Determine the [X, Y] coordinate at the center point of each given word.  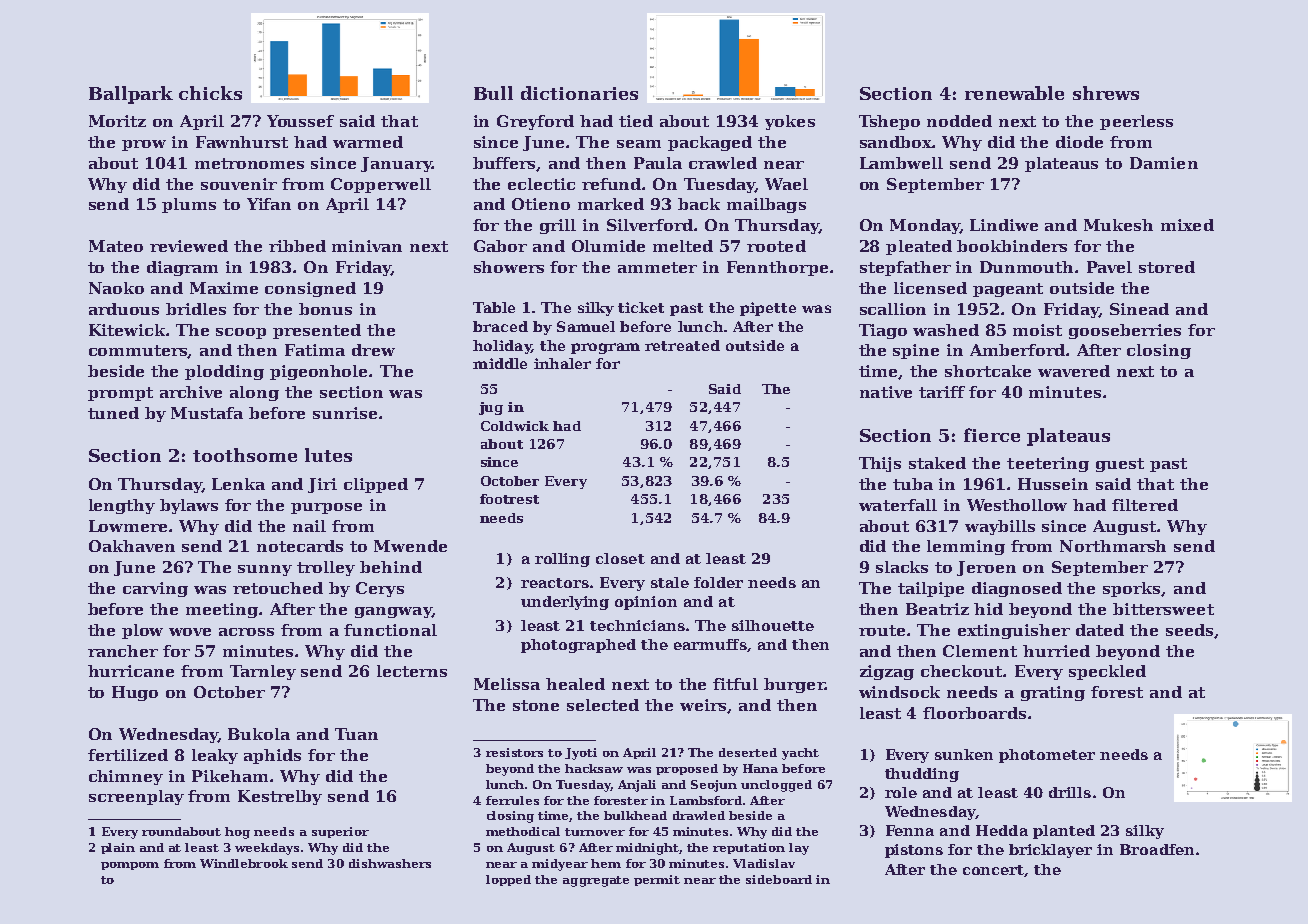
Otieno [541, 204]
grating [1053, 693]
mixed [1187, 225]
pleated [919, 247]
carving [155, 589]
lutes [328, 455]
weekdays [267, 849]
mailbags [766, 205]
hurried [1056, 651]
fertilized [128, 755]
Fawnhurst [242, 142]
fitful [735, 684]
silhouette [773, 625]
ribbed [297, 246]
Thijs [880, 464]
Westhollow [1017, 505]
